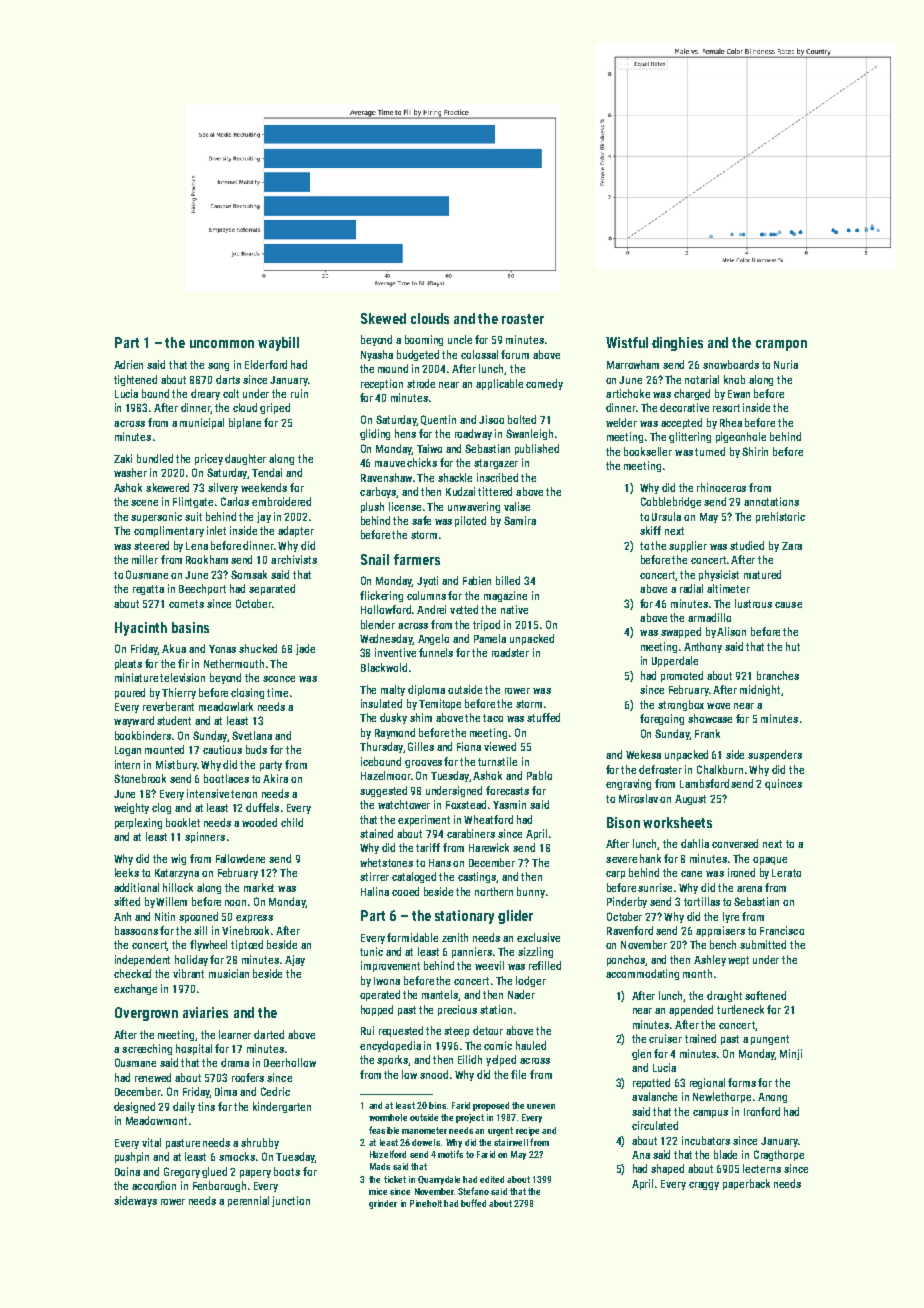 Image resolution: width=924 pixels, height=1308 pixels. What do you see at coordinates (541, 1106) in the page?
I see `uneven` at bounding box center [541, 1106].
